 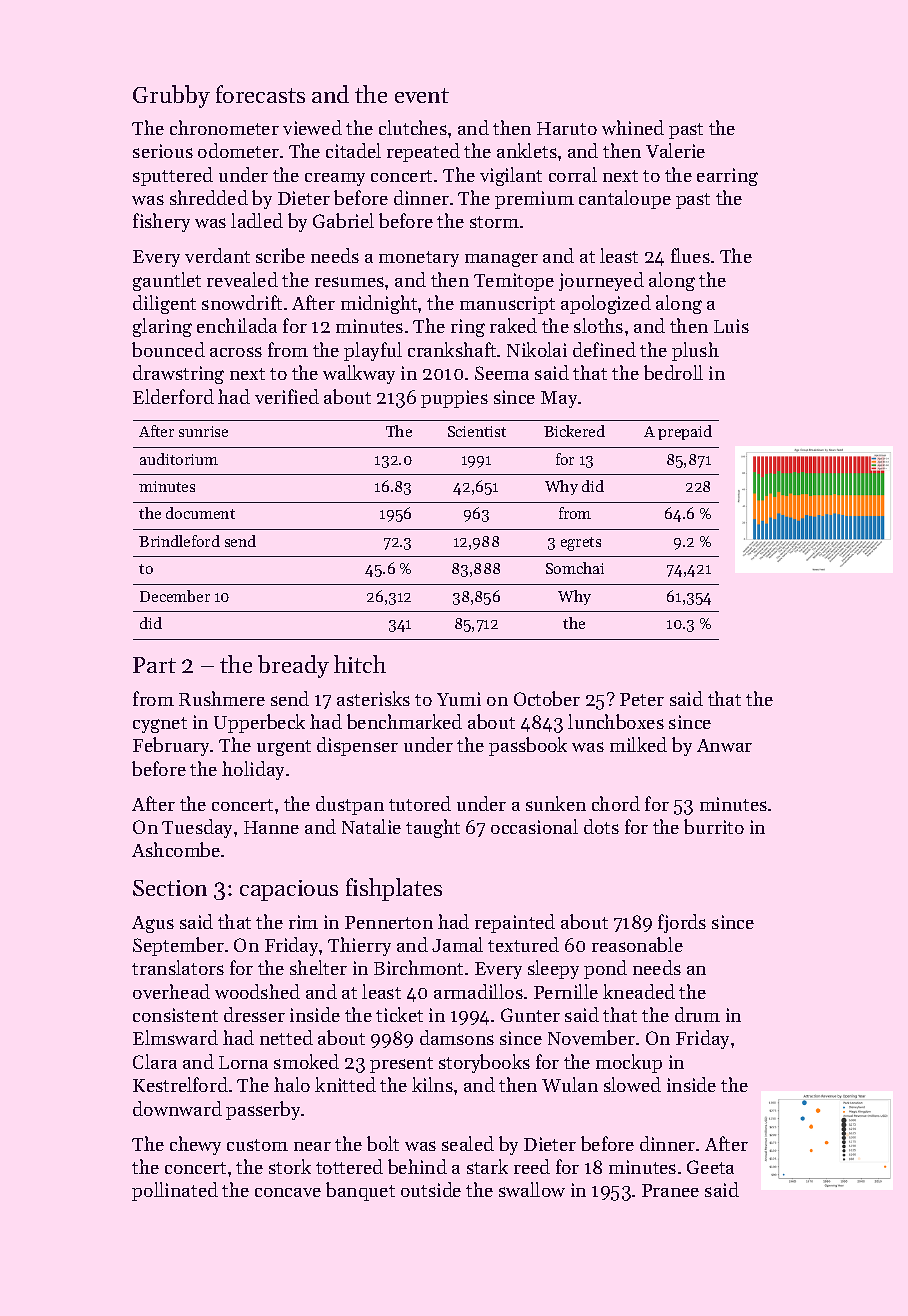 I want to click on Bickered, so click(x=574, y=431).
